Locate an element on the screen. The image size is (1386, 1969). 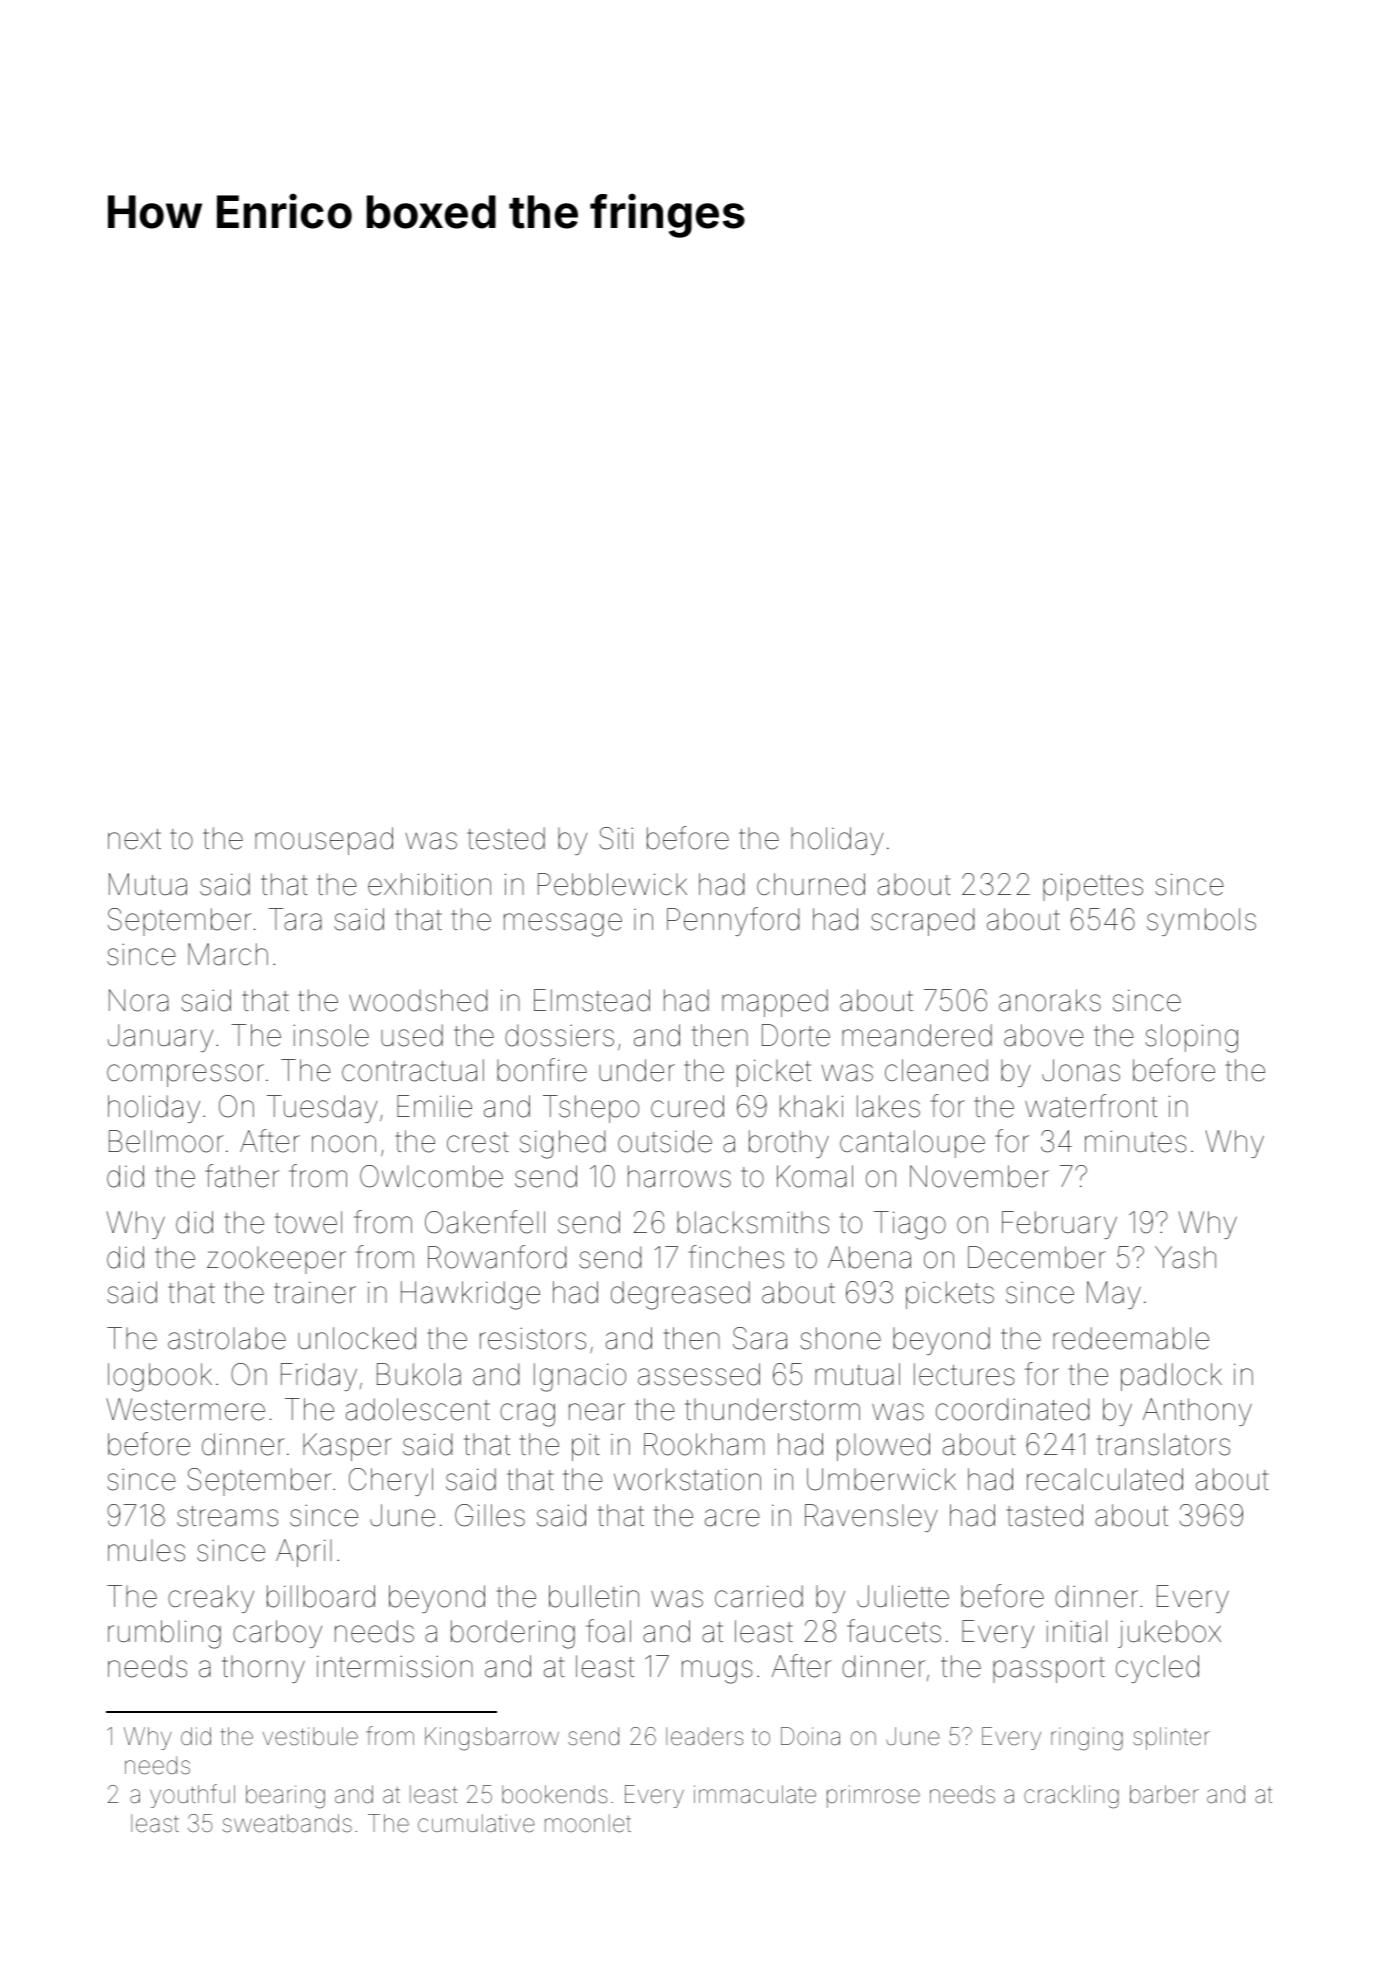
Kasper is located at coordinates (347, 1447).
